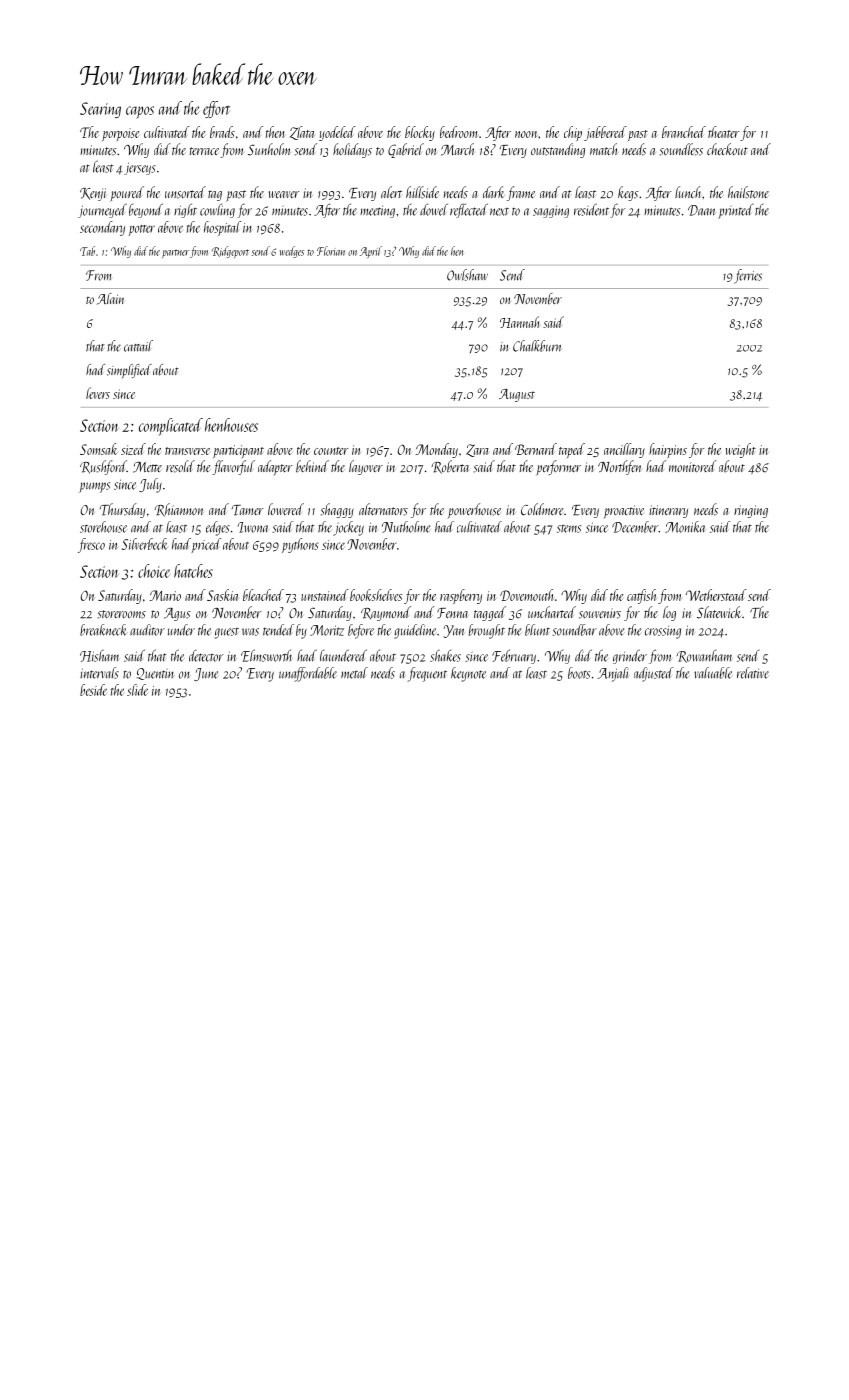 This document has height=1400, width=849. I want to click on Quentin, so click(155, 674).
